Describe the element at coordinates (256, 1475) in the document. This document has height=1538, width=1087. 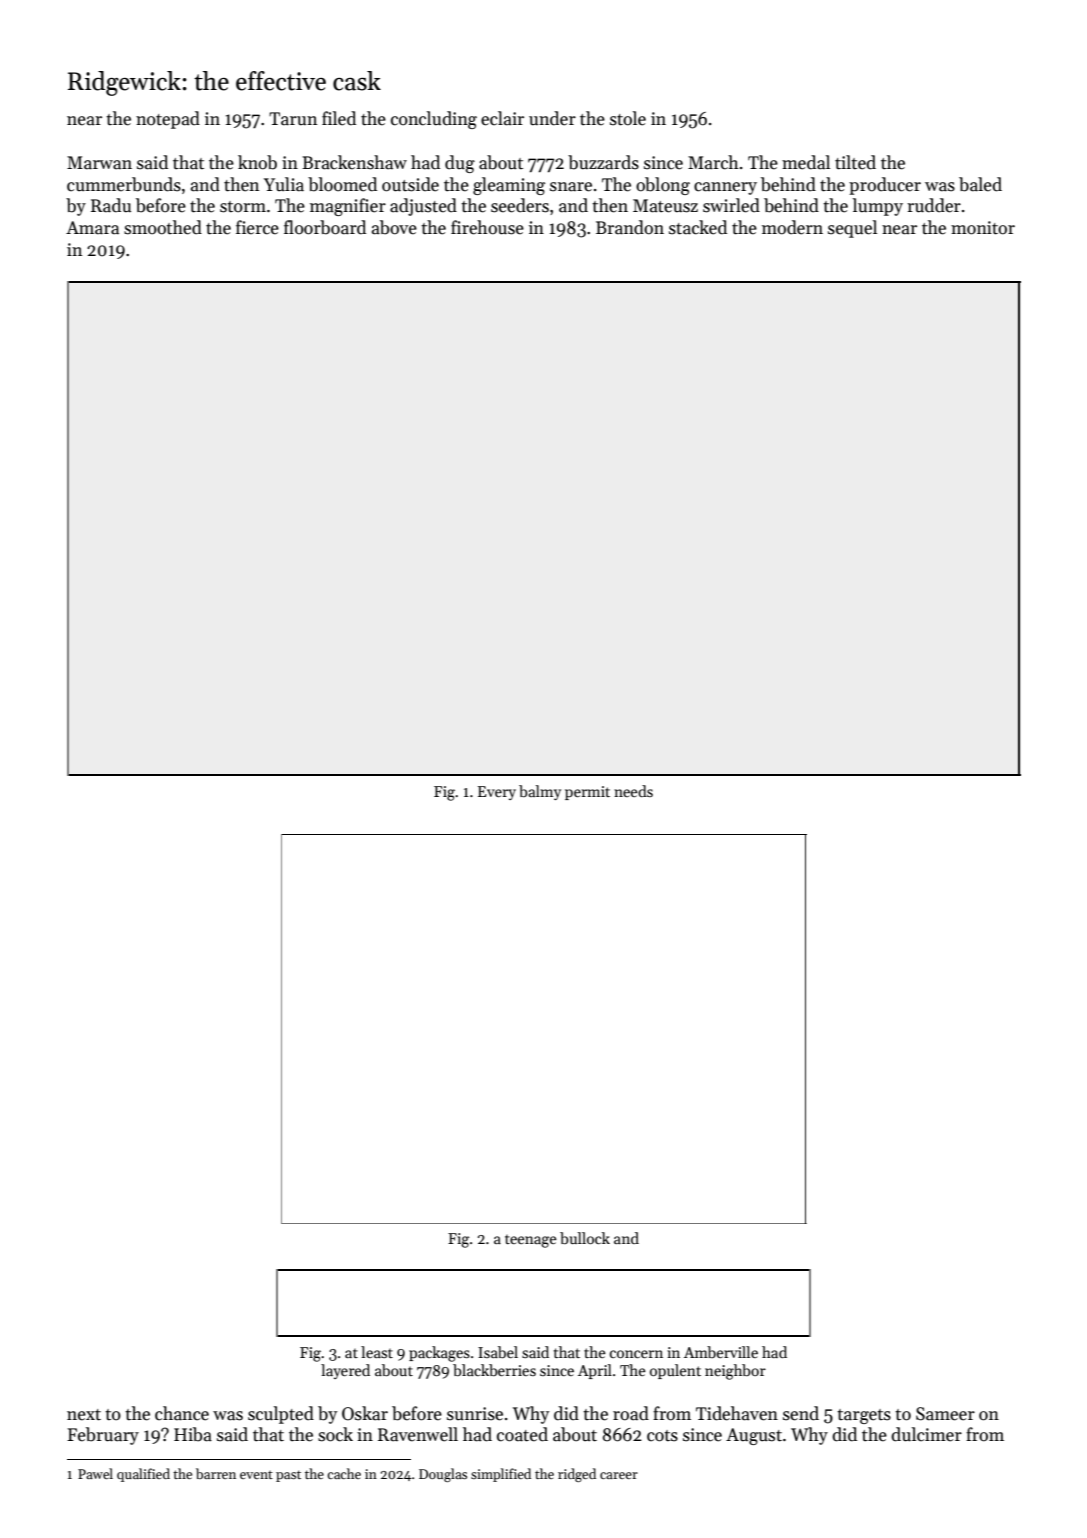
I see `event` at that location.
